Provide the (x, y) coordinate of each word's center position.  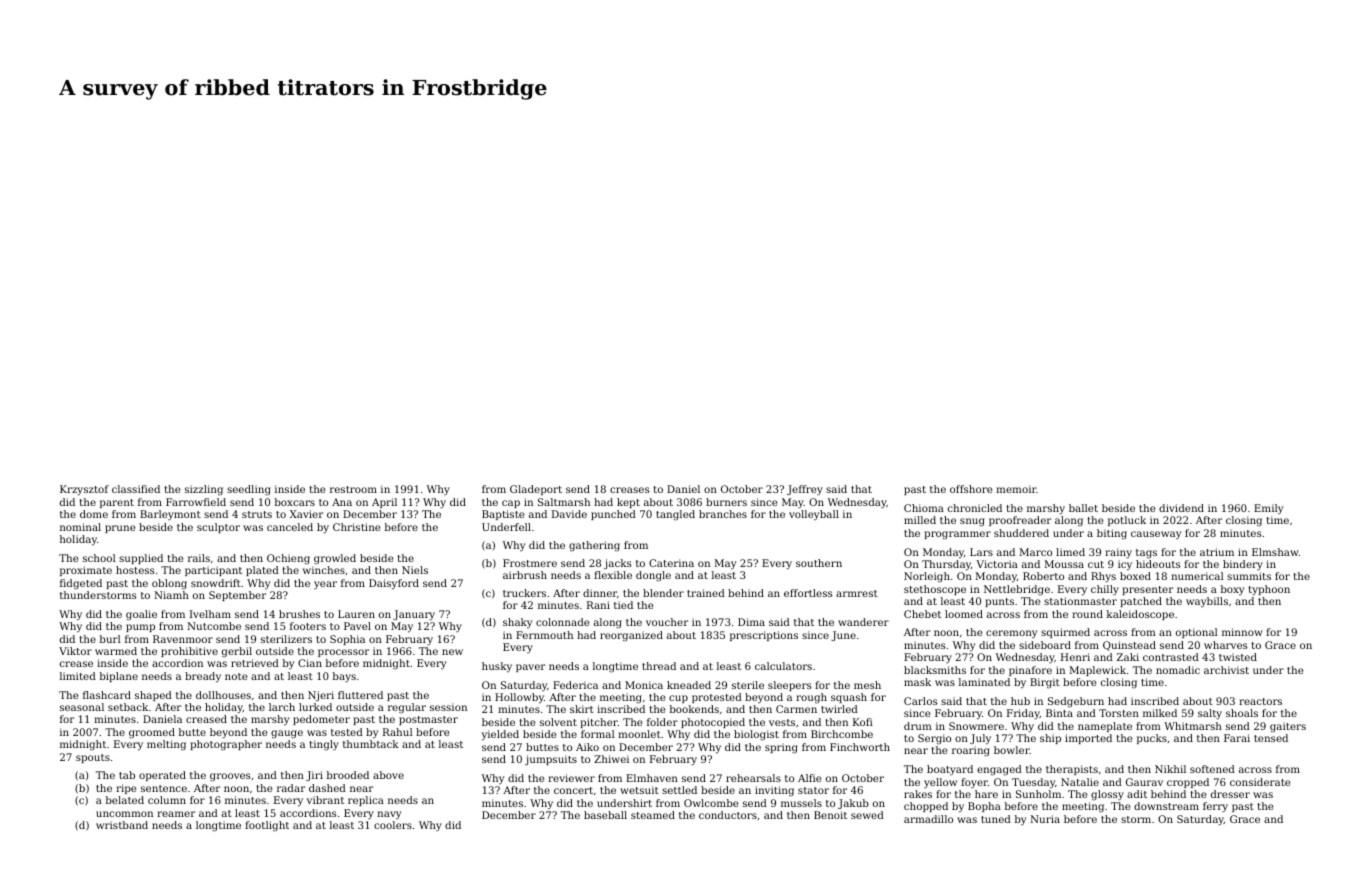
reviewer (571, 778)
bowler (1012, 750)
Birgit (1045, 683)
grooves (230, 777)
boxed (1135, 576)
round (1087, 614)
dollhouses (223, 695)
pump (140, 628)
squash (849, 698)
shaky (517, 623)
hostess (135, 570)
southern (819, 563)
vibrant (325, 800)
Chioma (924, 508)
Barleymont (170, 515)
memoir (1016, 489)
